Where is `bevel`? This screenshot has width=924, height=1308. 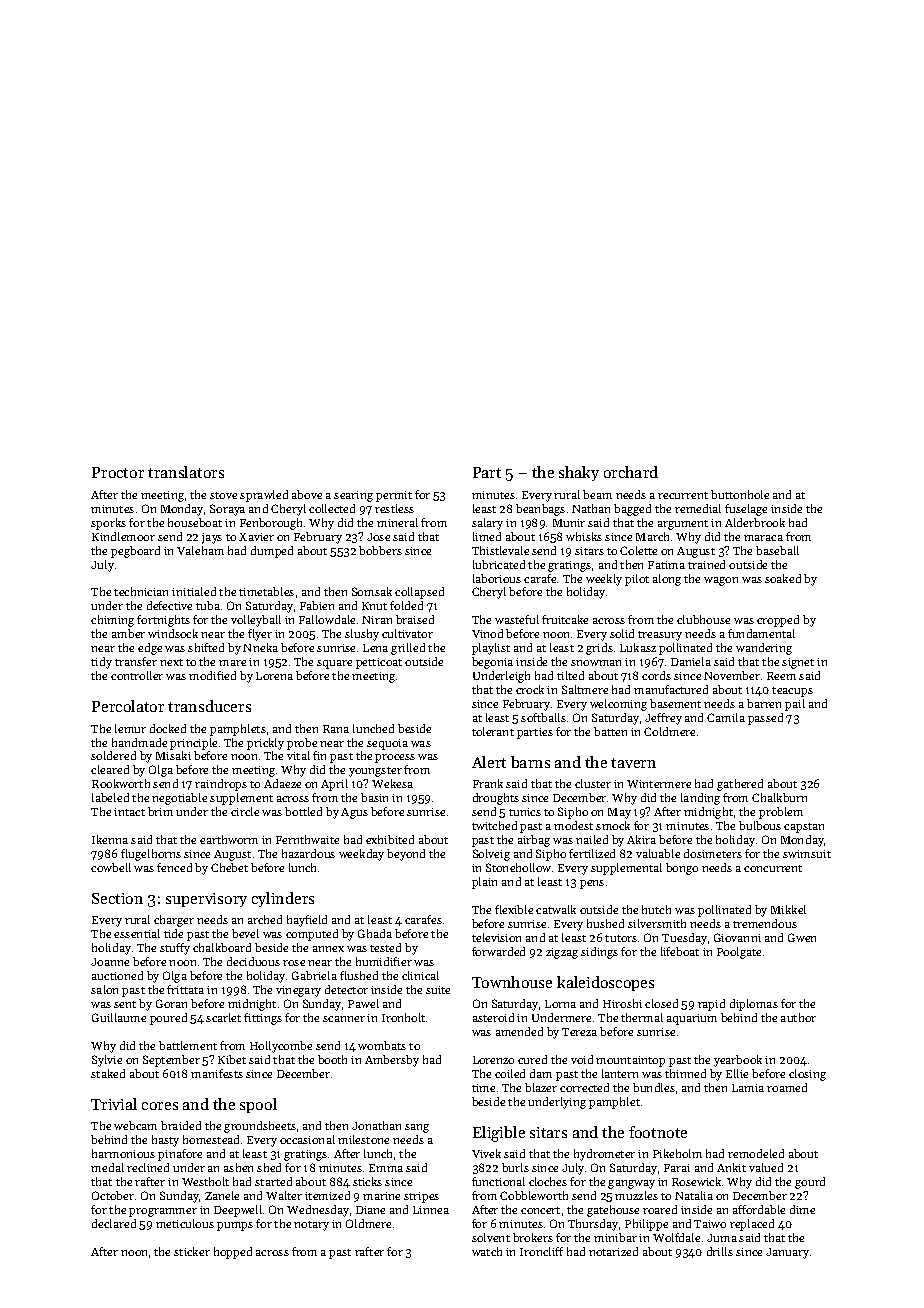
bevel is located at coordinates (245, 933).
